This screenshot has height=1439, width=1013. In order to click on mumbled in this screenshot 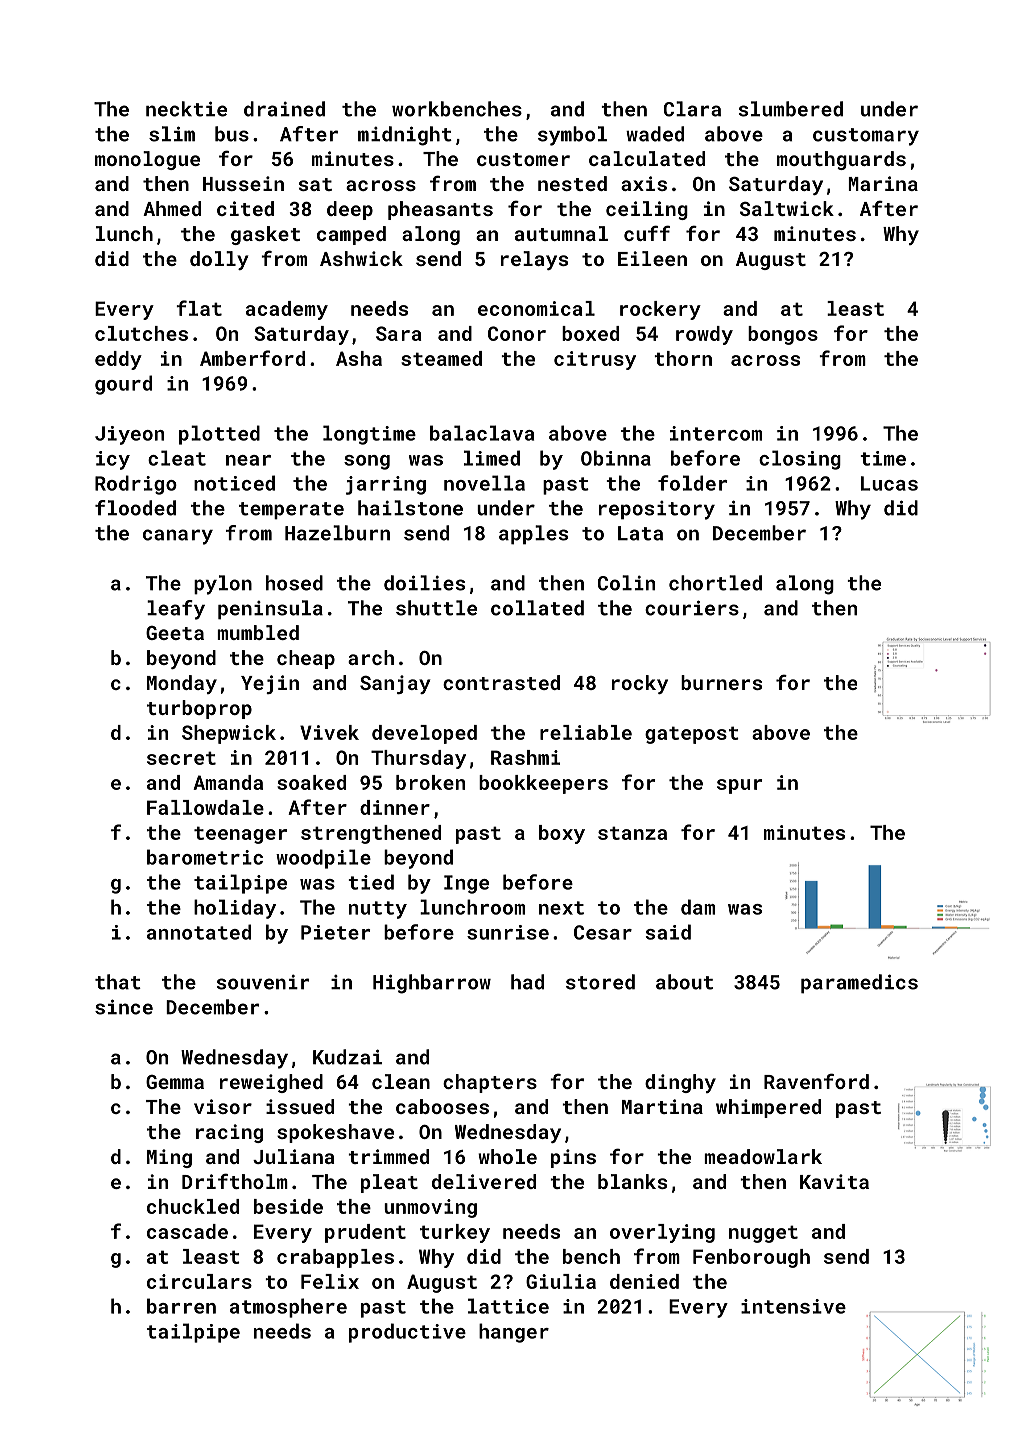, I will do `click(258, 632)`.
